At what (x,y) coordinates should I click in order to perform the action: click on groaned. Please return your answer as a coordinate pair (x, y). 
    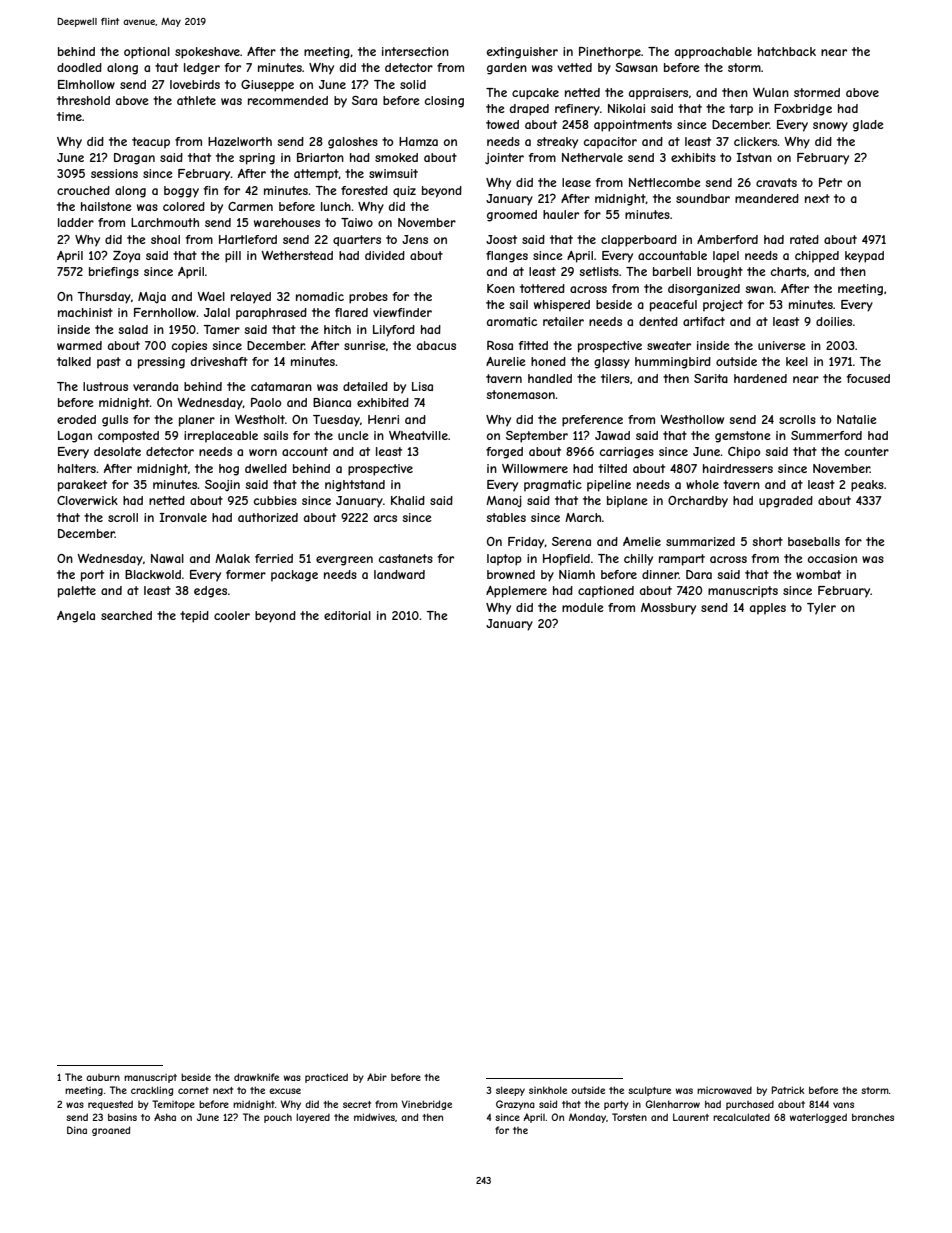
    Looking at the image, I should click on (111, 1131).
